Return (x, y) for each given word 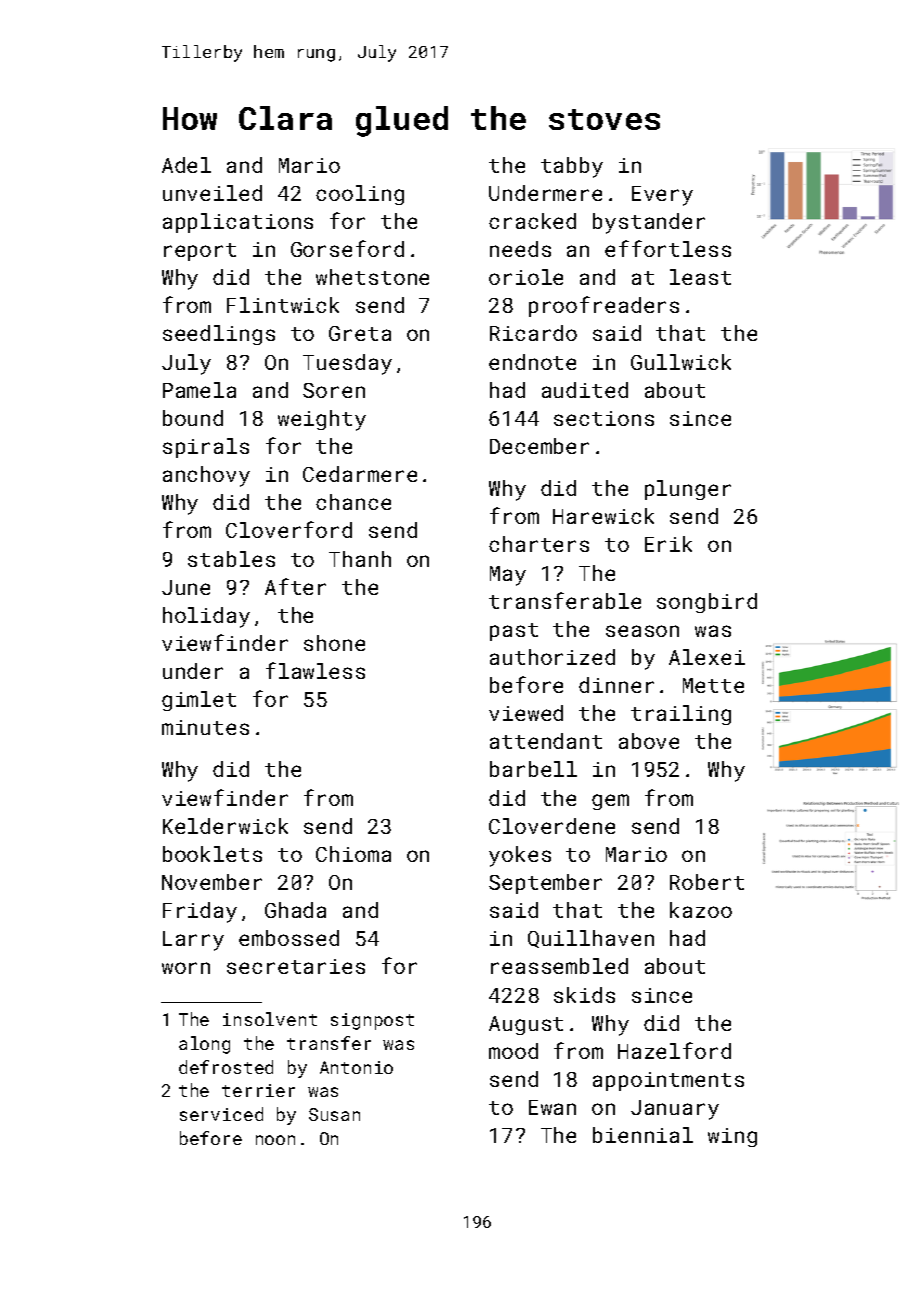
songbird (707, 603)
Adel (186, 165)
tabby (572, 167)
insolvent (270, 1019)
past (514, 632)
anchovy (206, 476)
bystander (649, 223)
